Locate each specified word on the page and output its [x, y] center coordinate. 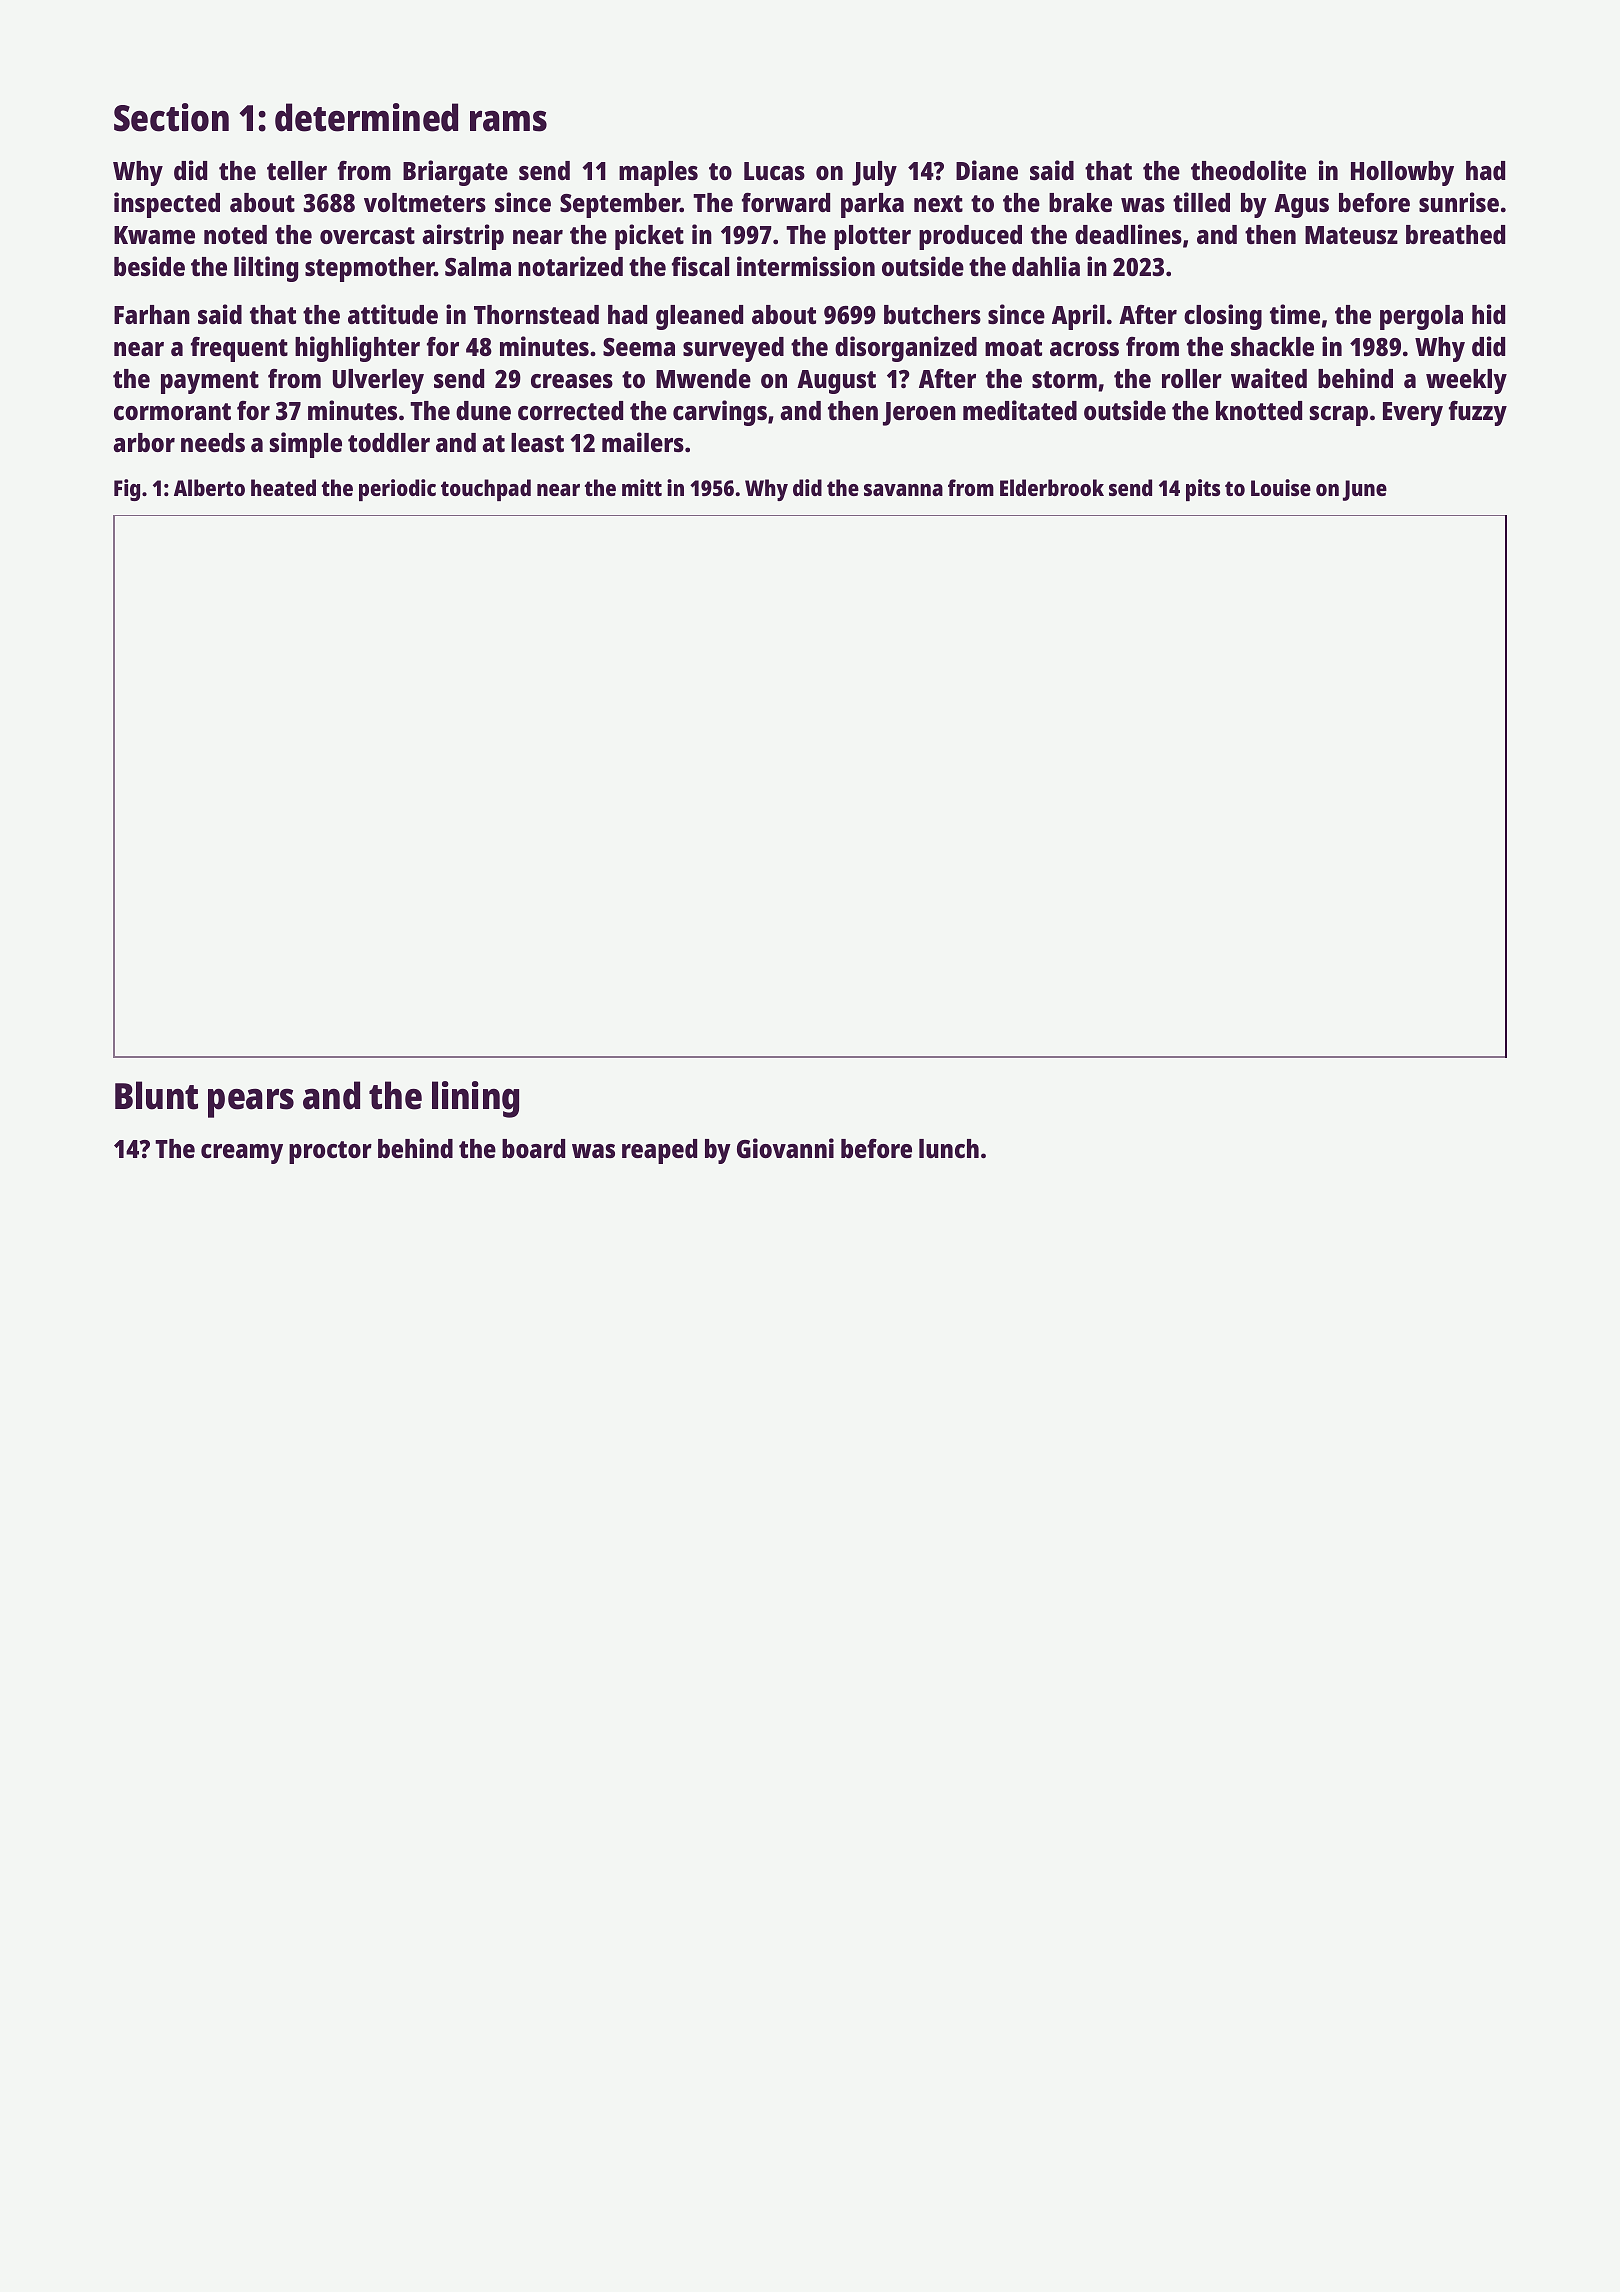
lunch [949, 1148]
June [1365, 490]
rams [508, 121]
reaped [659, 1151]
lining [475, 1099]
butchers [932, 314]
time [1295, 314]
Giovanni [785, 1148]
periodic [397, 490]
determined [366, 117]
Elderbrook [1052, 487]
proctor [330, 1152]
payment [210, 382]
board [533, 1148]
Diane [987, 170]
